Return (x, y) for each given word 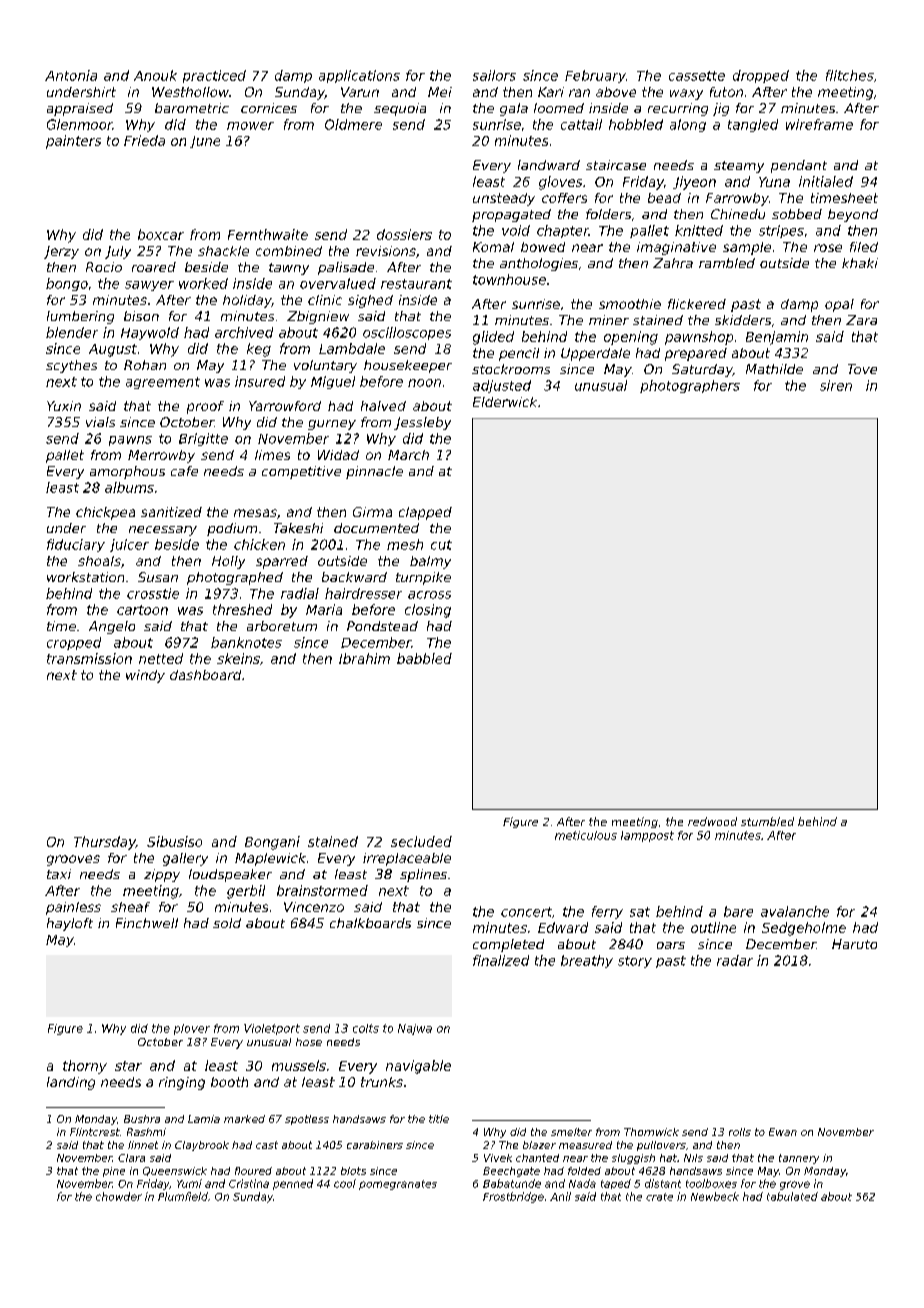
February (595, 76)
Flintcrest (95, 1132)
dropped (761, 76)
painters (73, 142)
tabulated (792, 1196)
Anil (560, 1196)
